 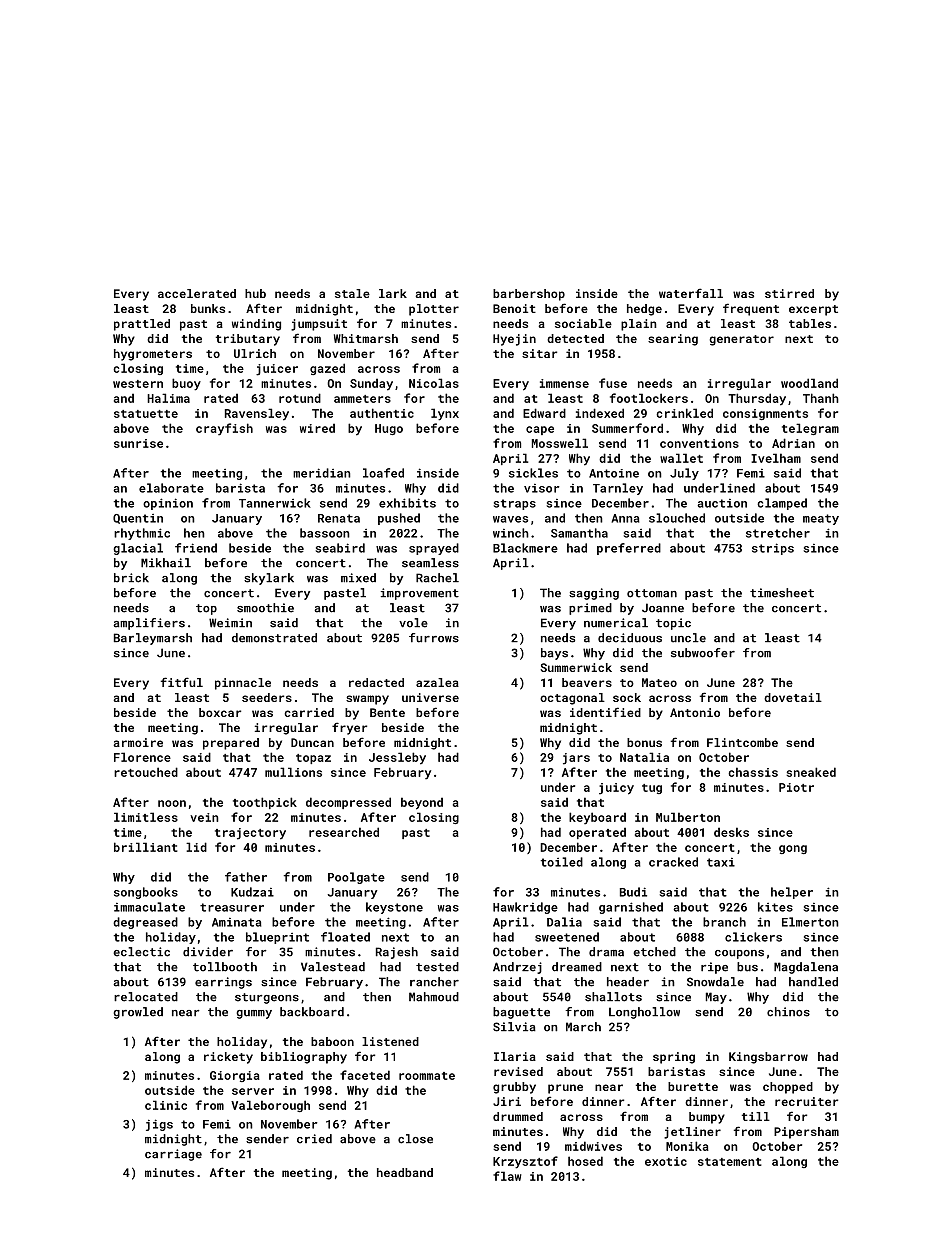 What do you see at coordinates (173, 1155) in the page?
I see `carriage` at bounding box center [173, 1155].
